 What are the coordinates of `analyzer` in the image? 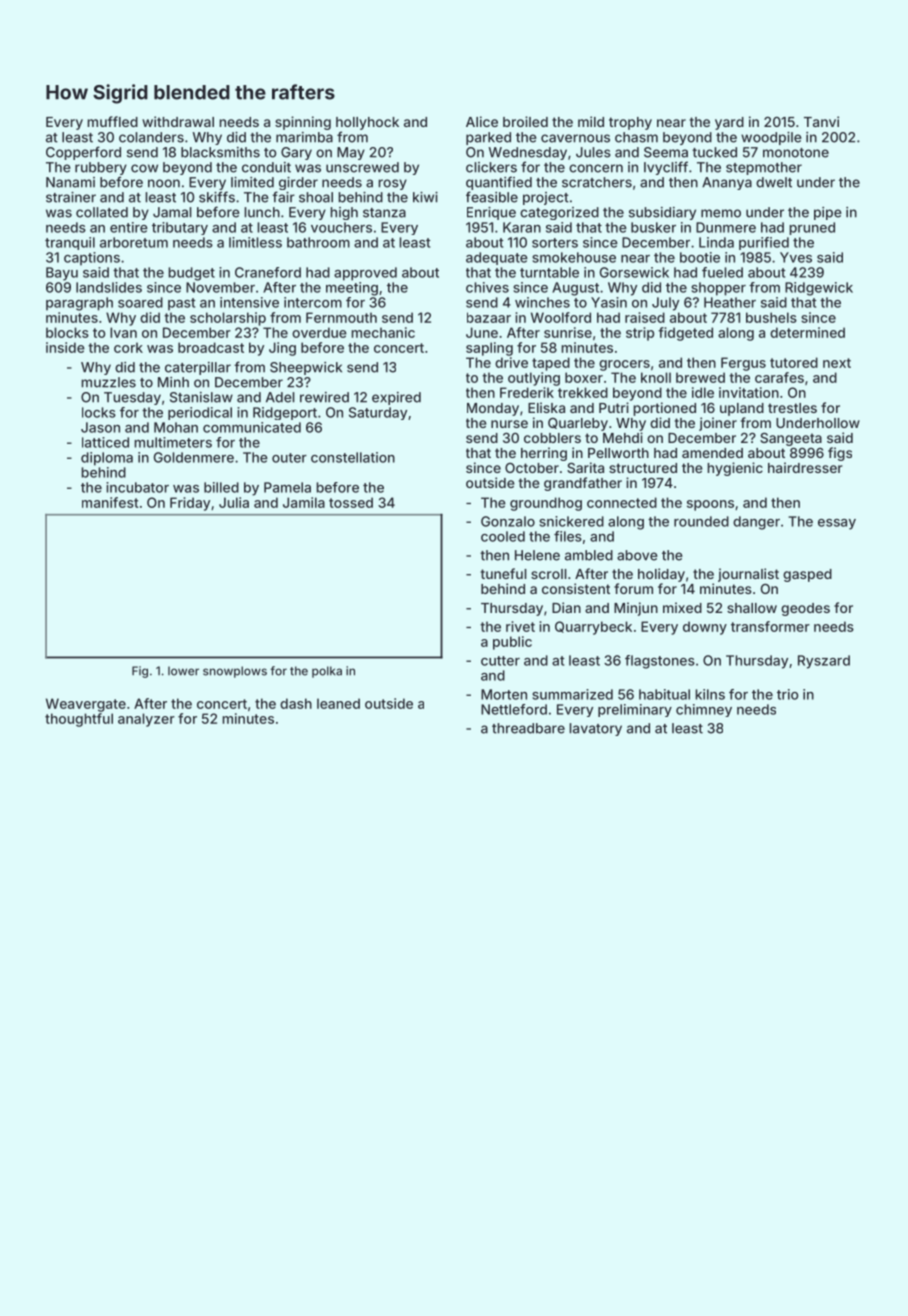 It's located at (146, 720).
